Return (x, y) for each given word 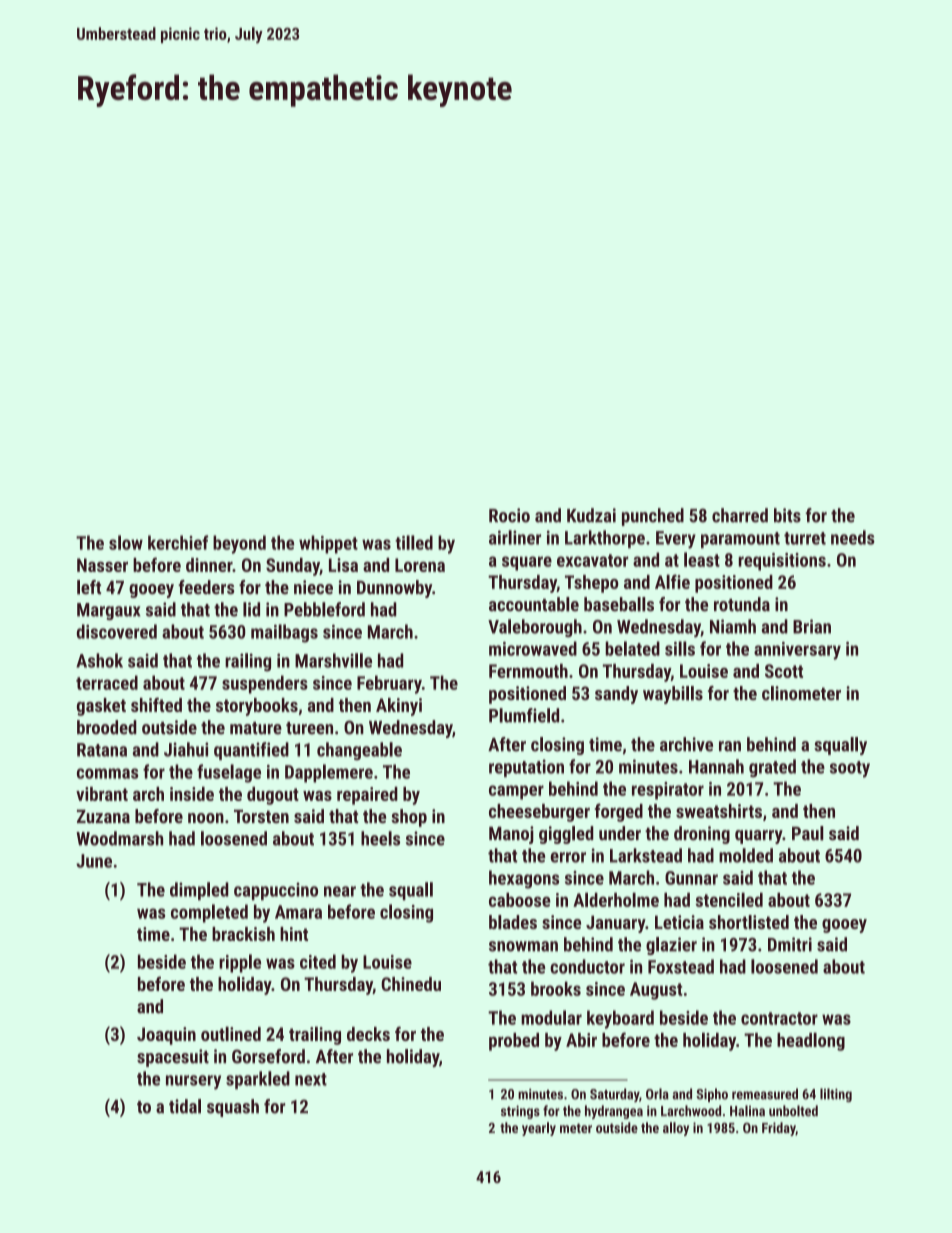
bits (787, 515)
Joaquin (166, 1036)
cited (318, 961)
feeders (206, 587)
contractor (779, 1018)
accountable (534, 604)
